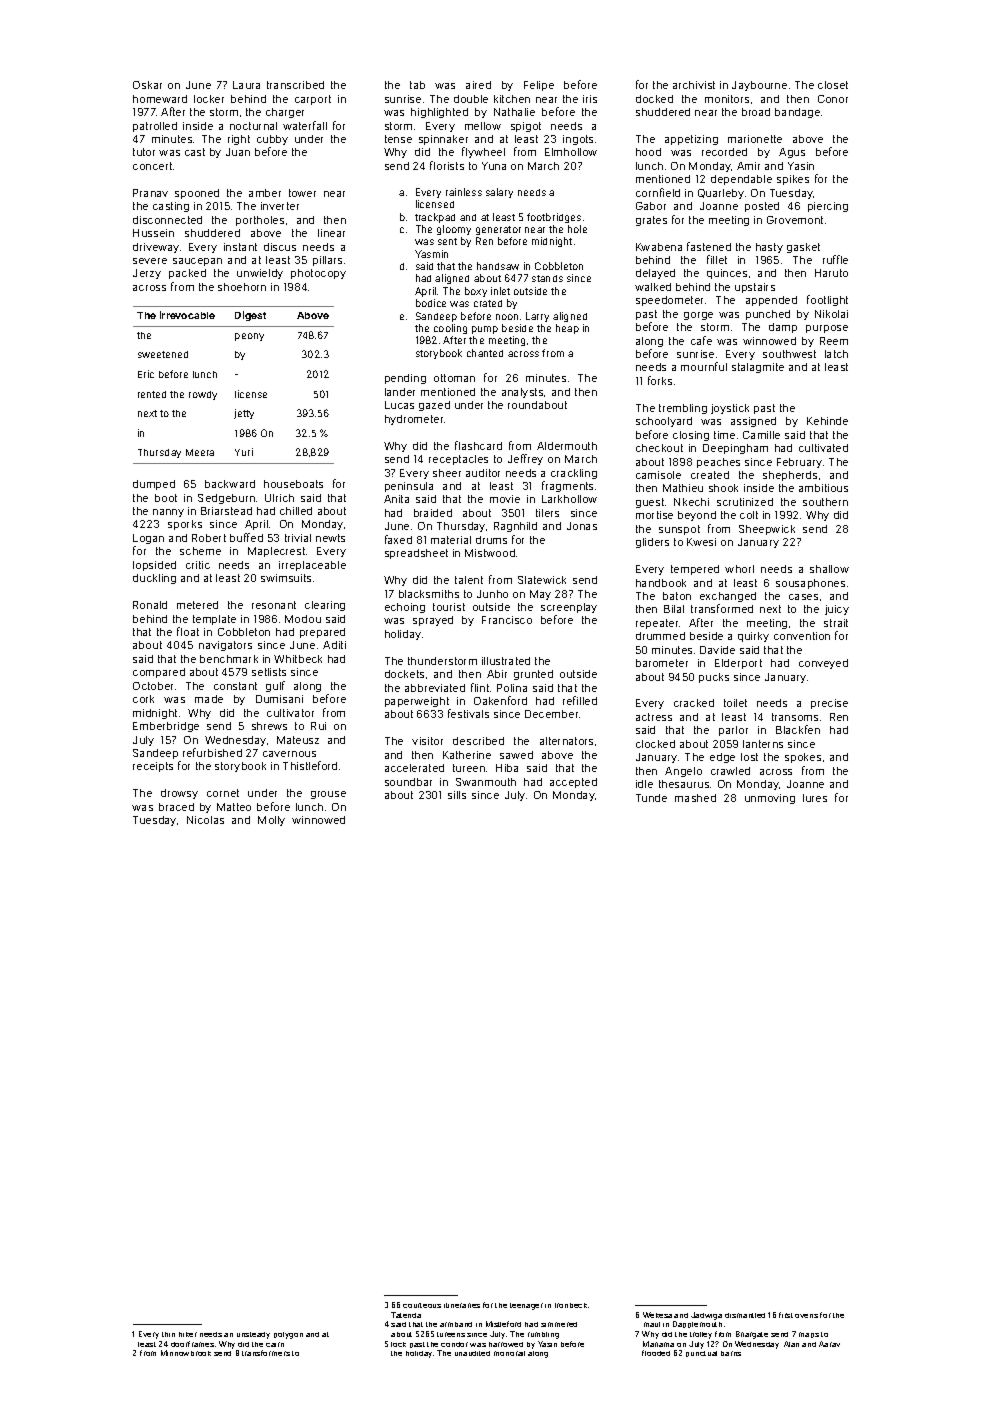 The image size is (982, 1423). What do you see at coordinates (486, 782) in the document?
I see `Swanmouth` at bounding box center [486, 782].
